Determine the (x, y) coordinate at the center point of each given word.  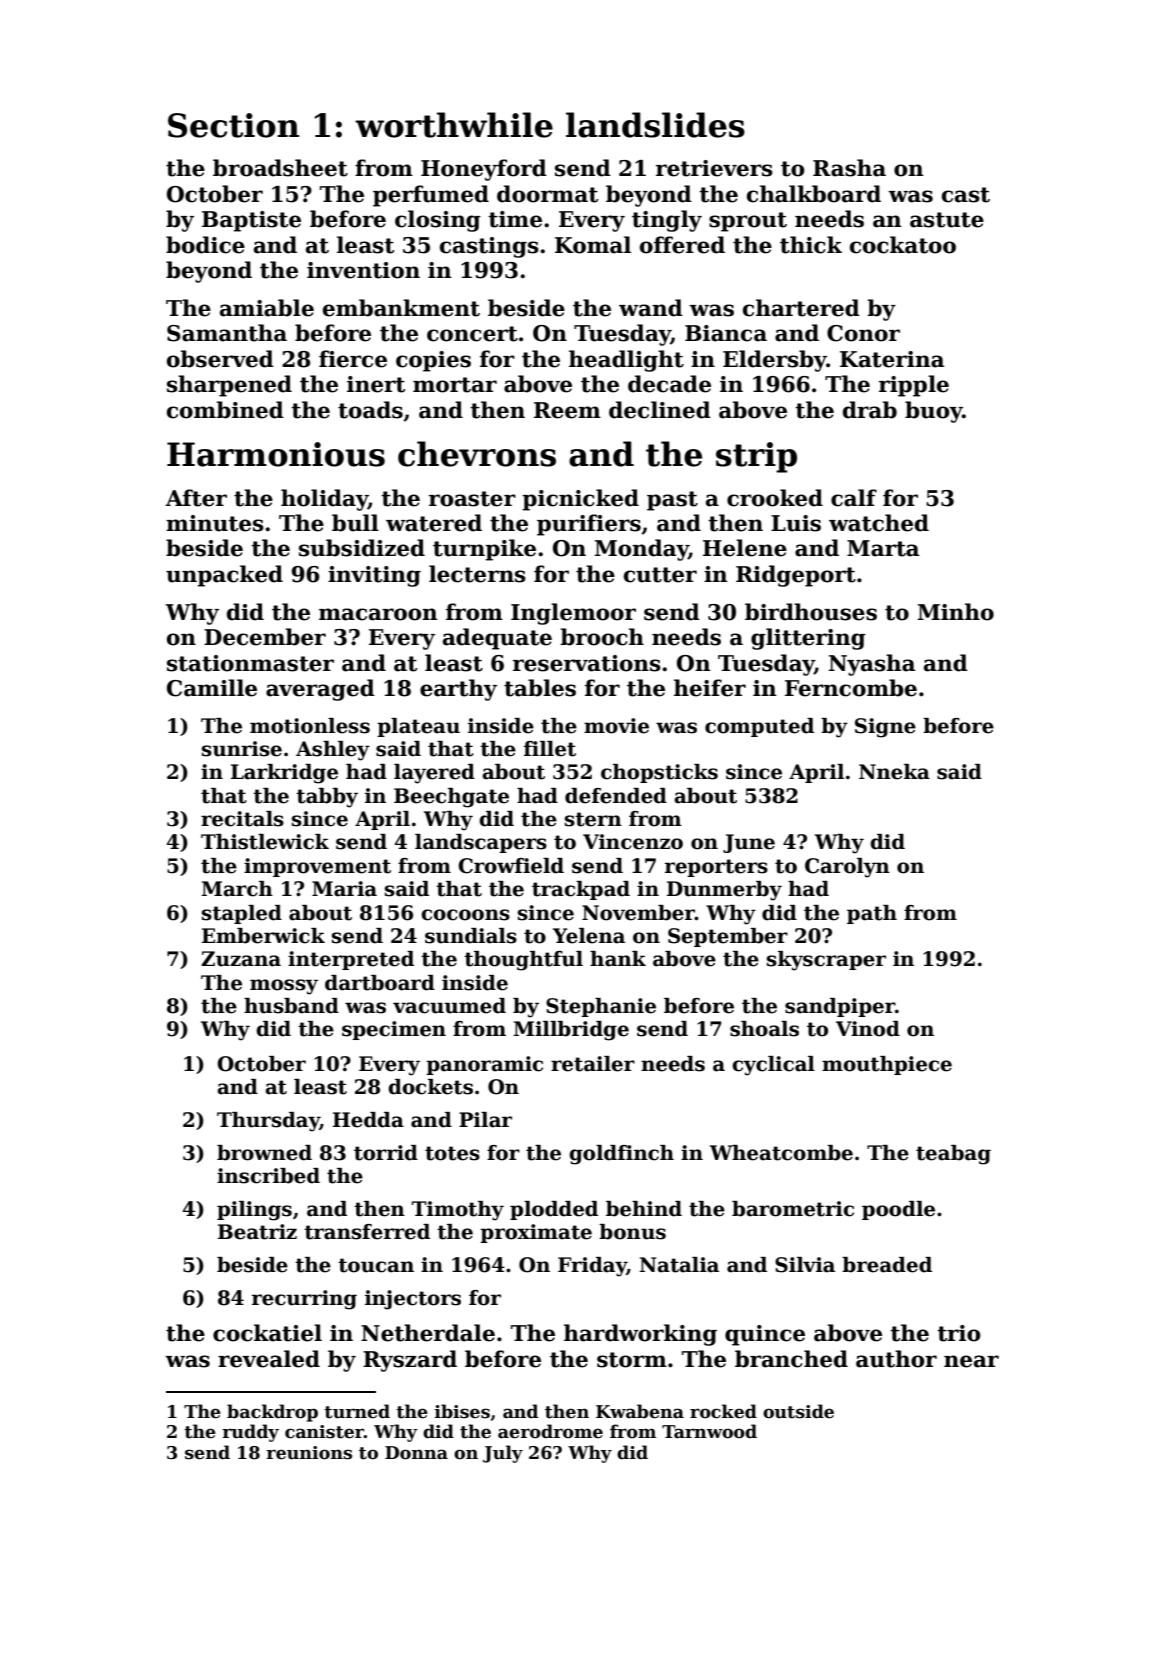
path (872, 914)
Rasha (849, 168)
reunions (309, 1453)
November (638, 913)
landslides (655, 125)
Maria (344, 889)
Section (233, 125)
